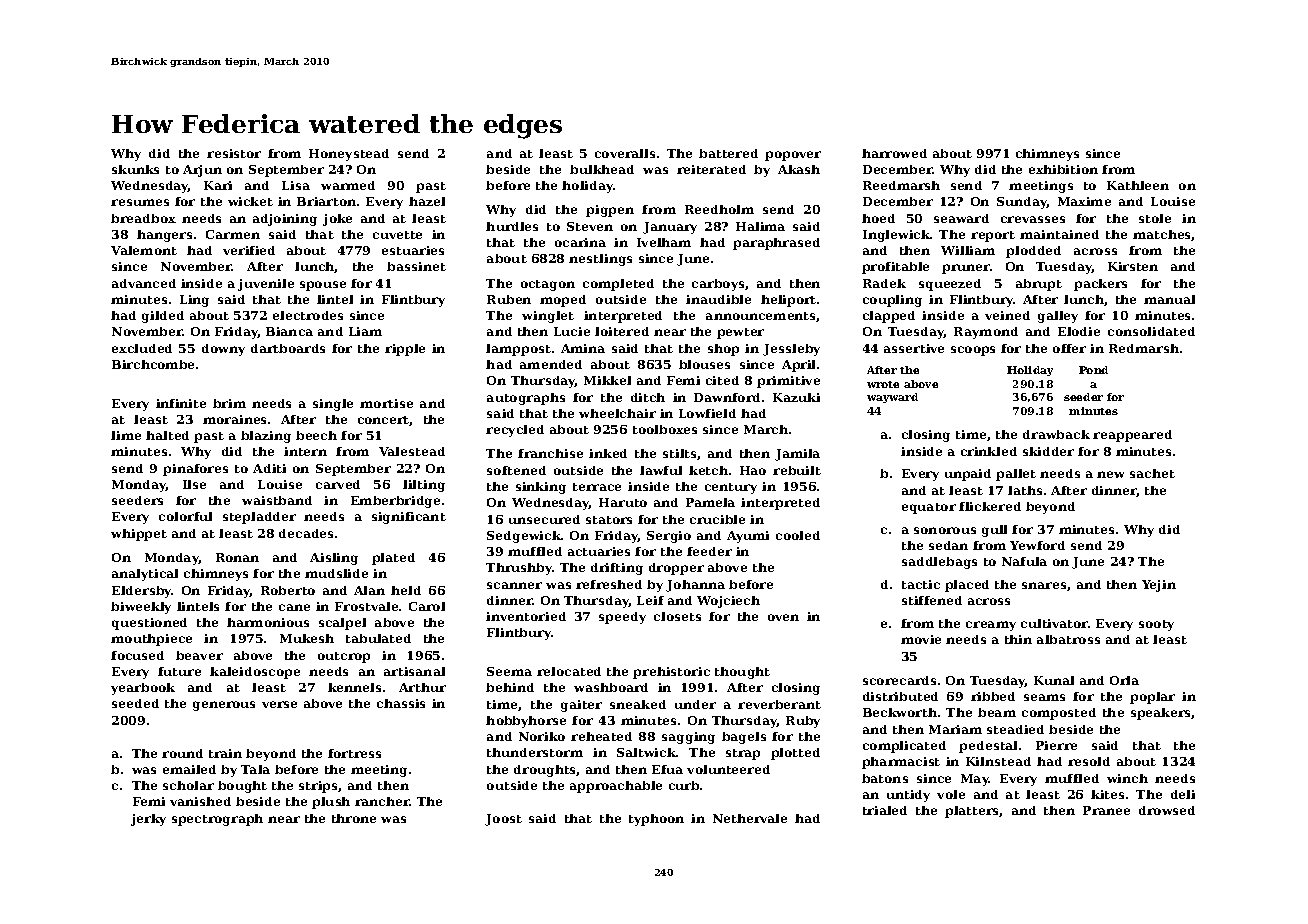  I want to click on halted, so click(167, 435).
